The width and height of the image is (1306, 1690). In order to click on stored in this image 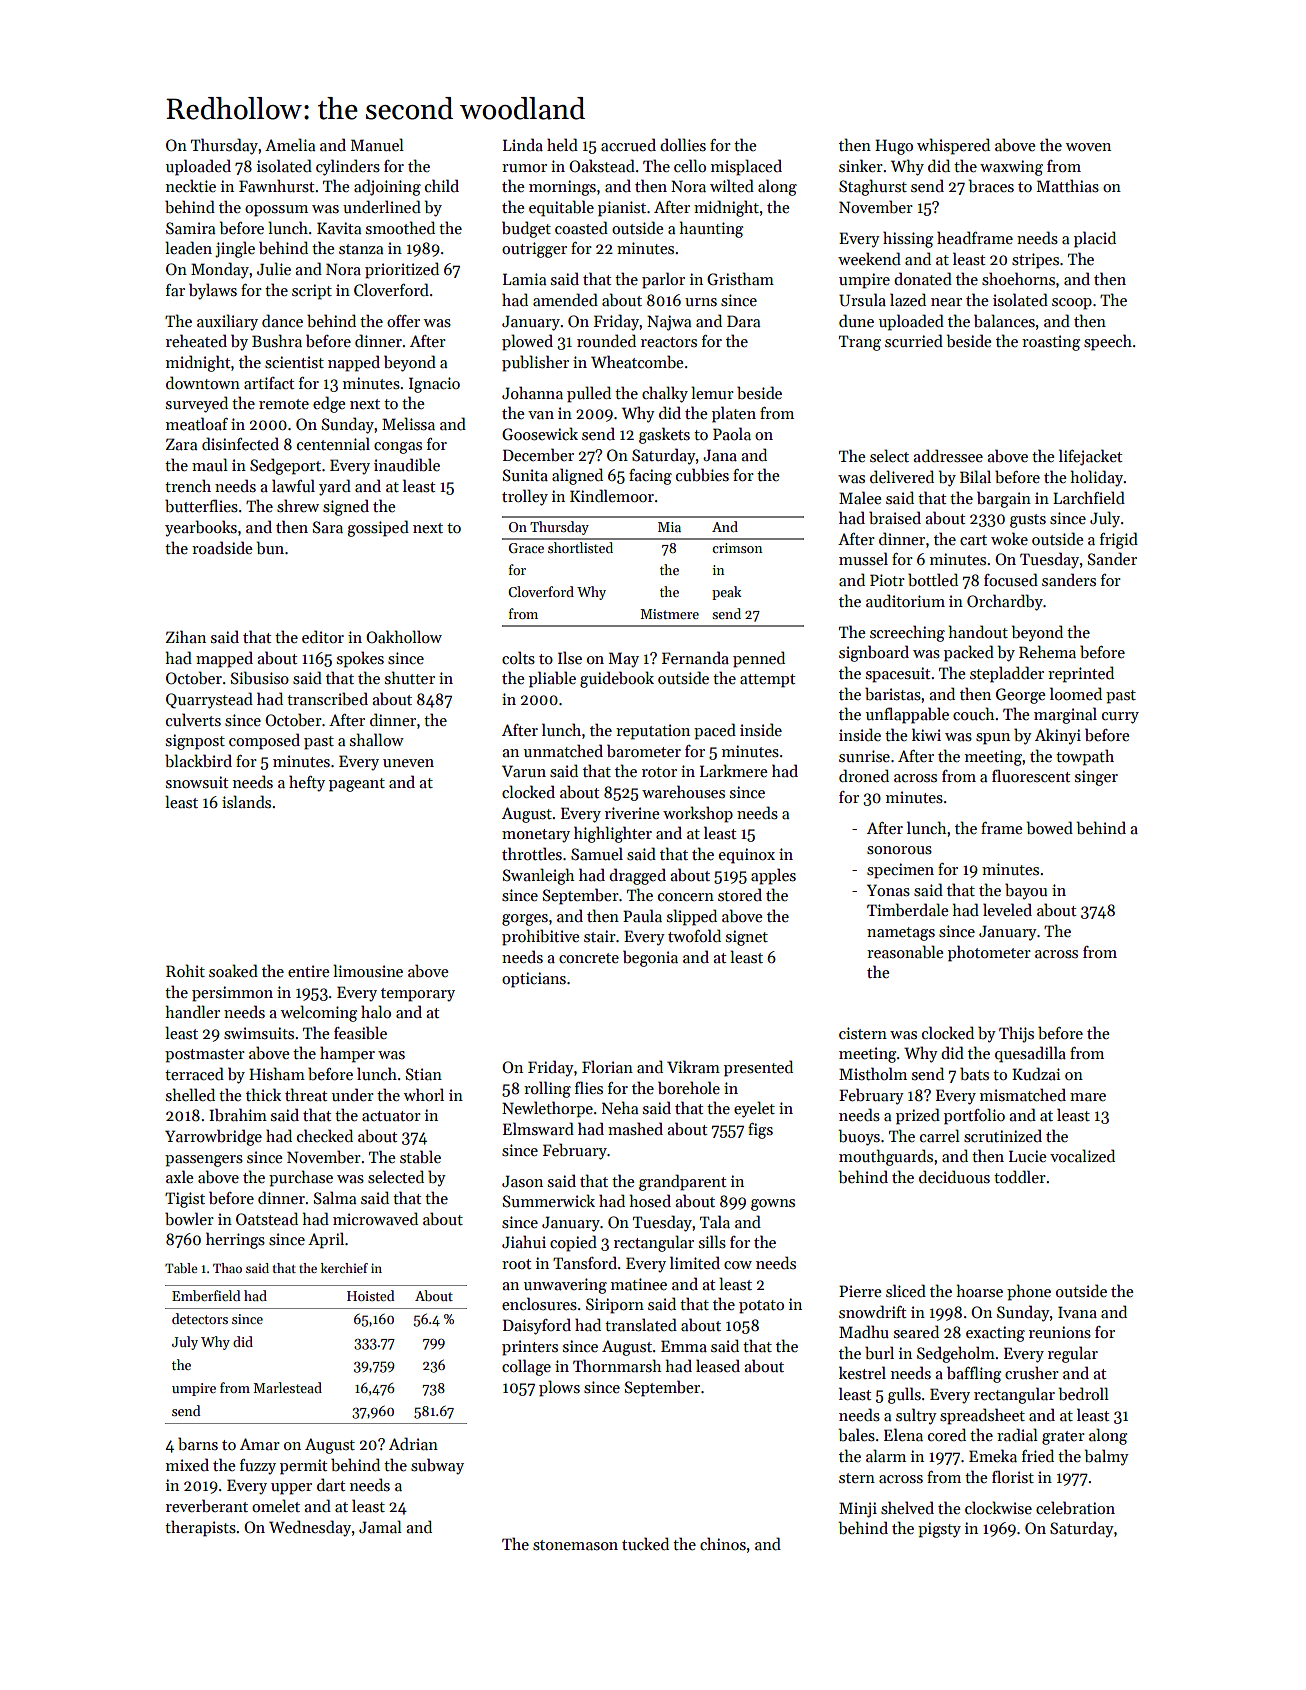, I will do `click(740, 894)`.
